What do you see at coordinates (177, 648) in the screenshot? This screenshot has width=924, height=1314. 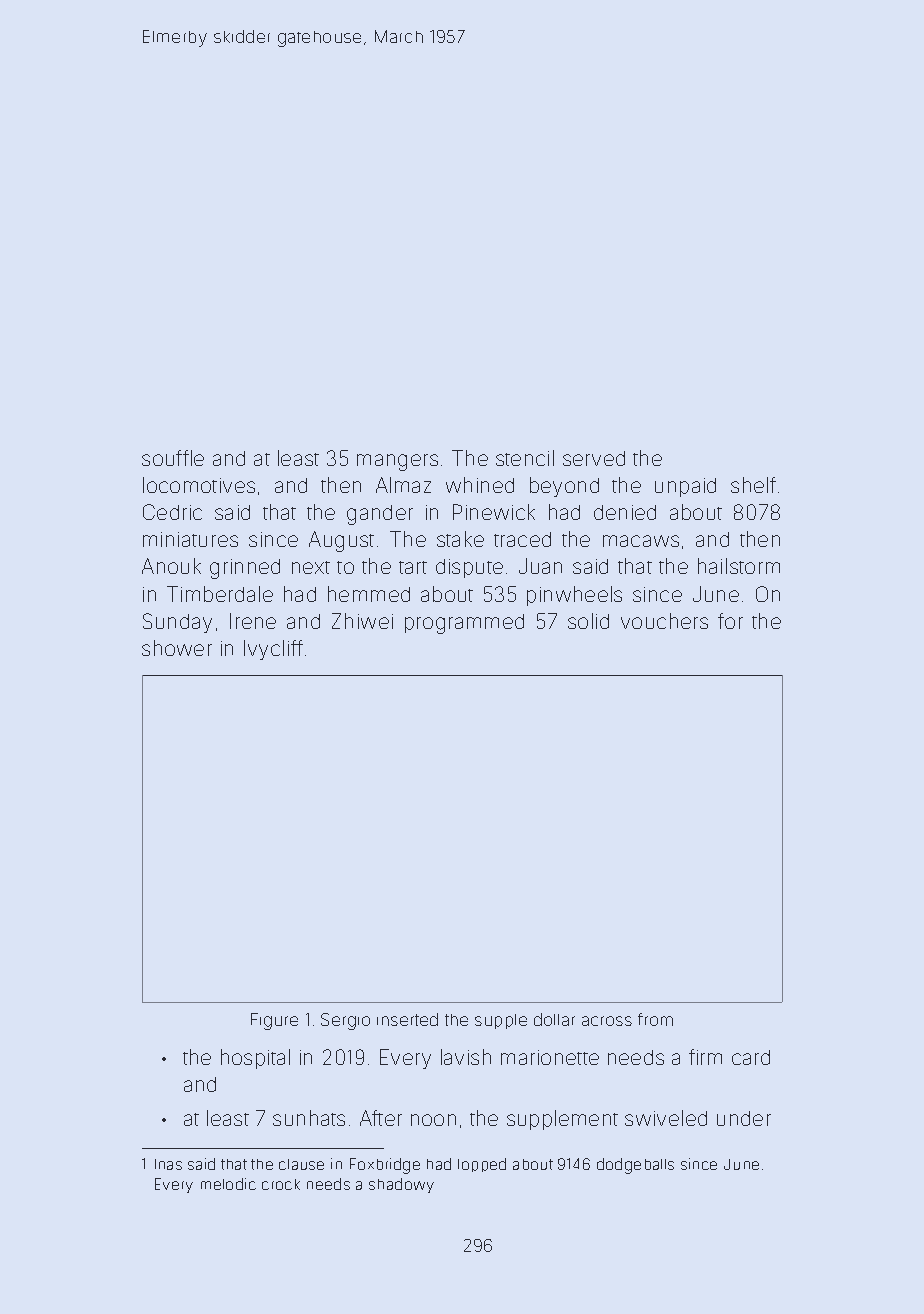 I see `shower` at bounding box center [177, 648].
